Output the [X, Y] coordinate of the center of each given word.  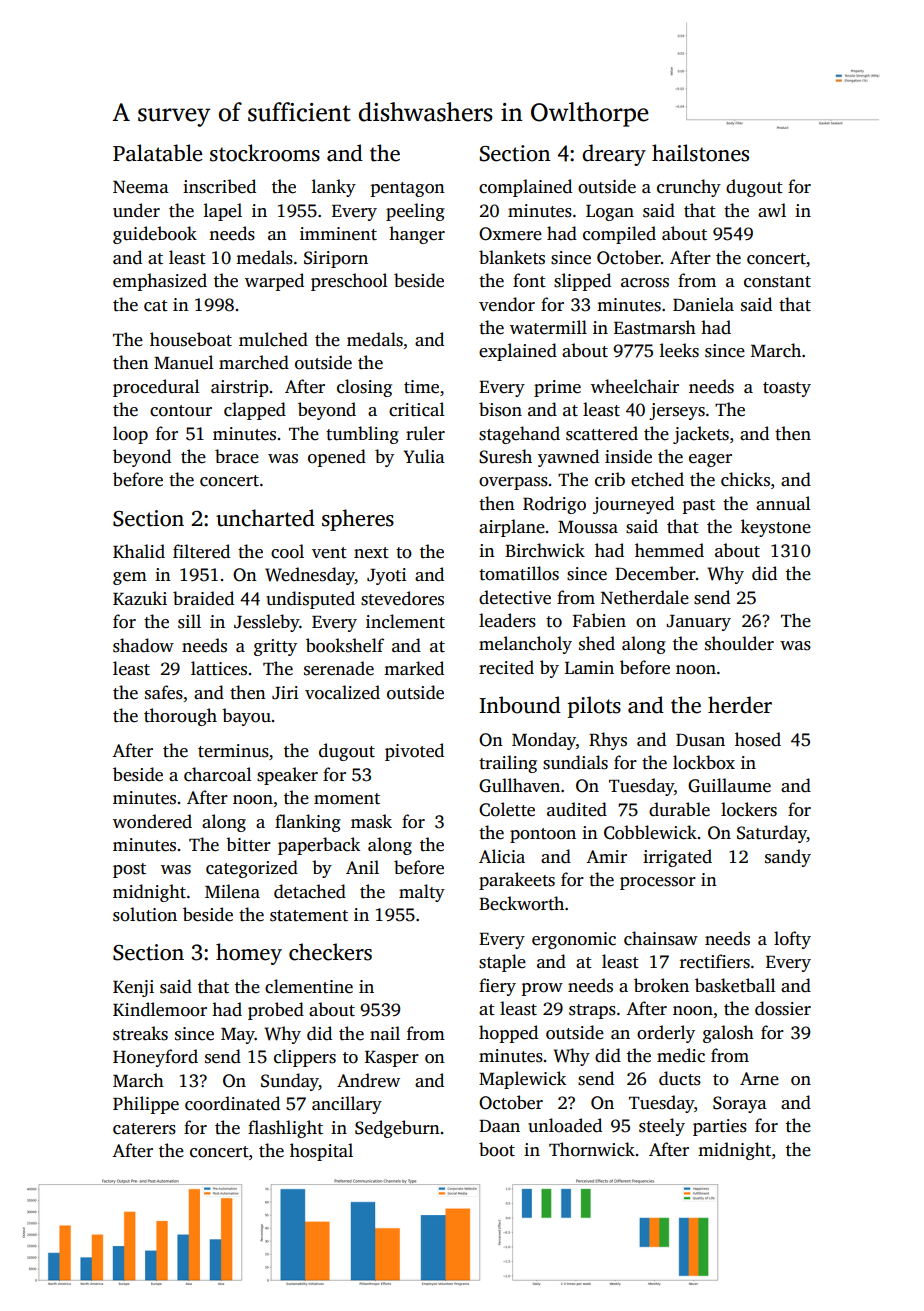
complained [525, 188]
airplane [512, 528]
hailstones [700, 153]
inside [628, 456]
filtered [201, 551]
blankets [512, 257]
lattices [219, 668]
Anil [362, 867]
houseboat [191, 339]
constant [777, 282]
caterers [144, 1129]
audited [577, 809]
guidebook [155, 235]
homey [249, 954]
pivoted [414, 752]
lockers [749, 809]
